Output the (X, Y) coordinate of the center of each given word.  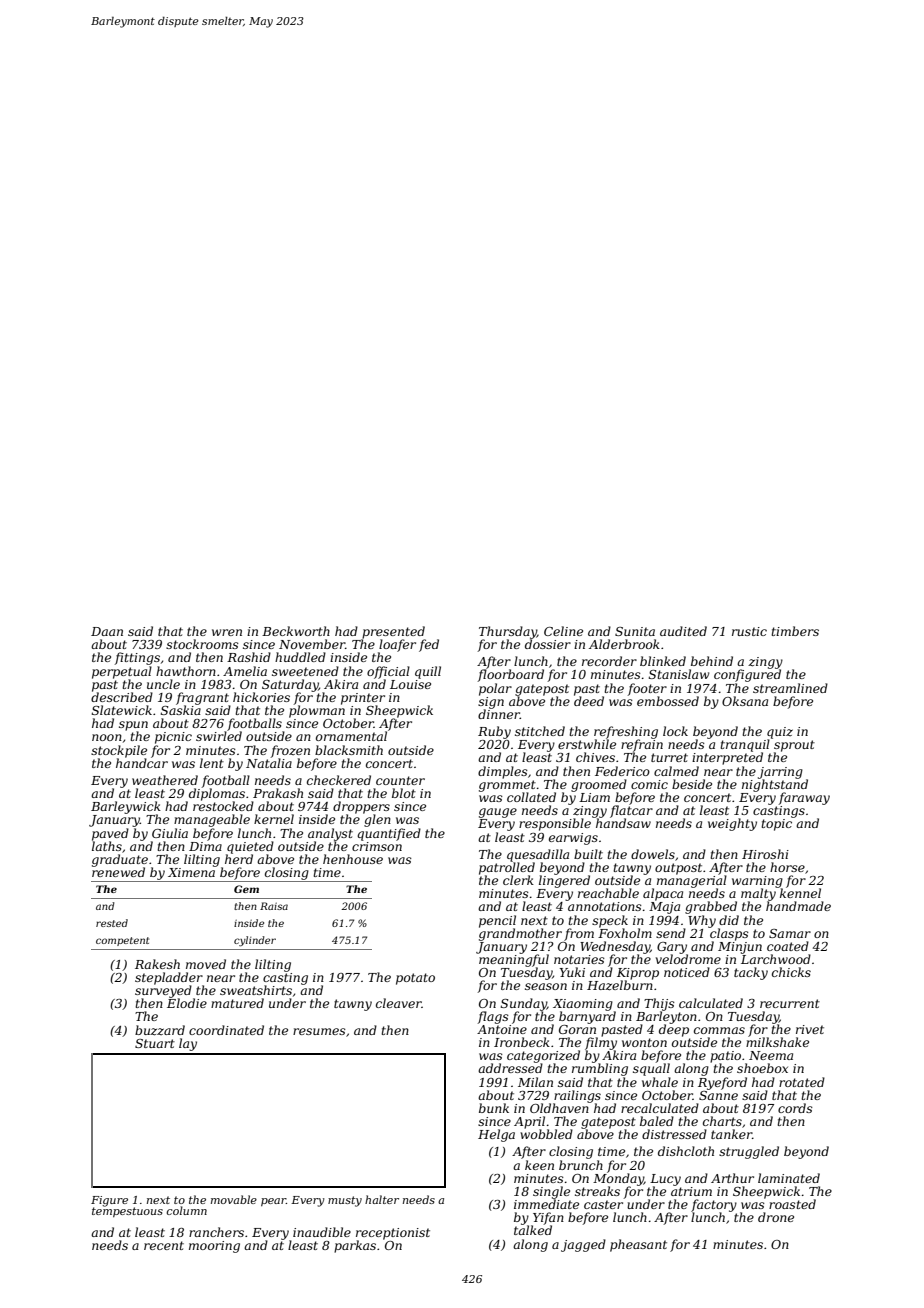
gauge (498, 813)
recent (164, 1245)
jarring (780, 773)
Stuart (155, 1043)
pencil (497, 921)
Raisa (274, 906)
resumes (319, 1031)
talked (533, 1230)
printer (363, 699)
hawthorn (186, 671)
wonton (644, 1042)
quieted (250, 847)
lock (675, 731)
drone (776, 1217)
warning (757, 882)
